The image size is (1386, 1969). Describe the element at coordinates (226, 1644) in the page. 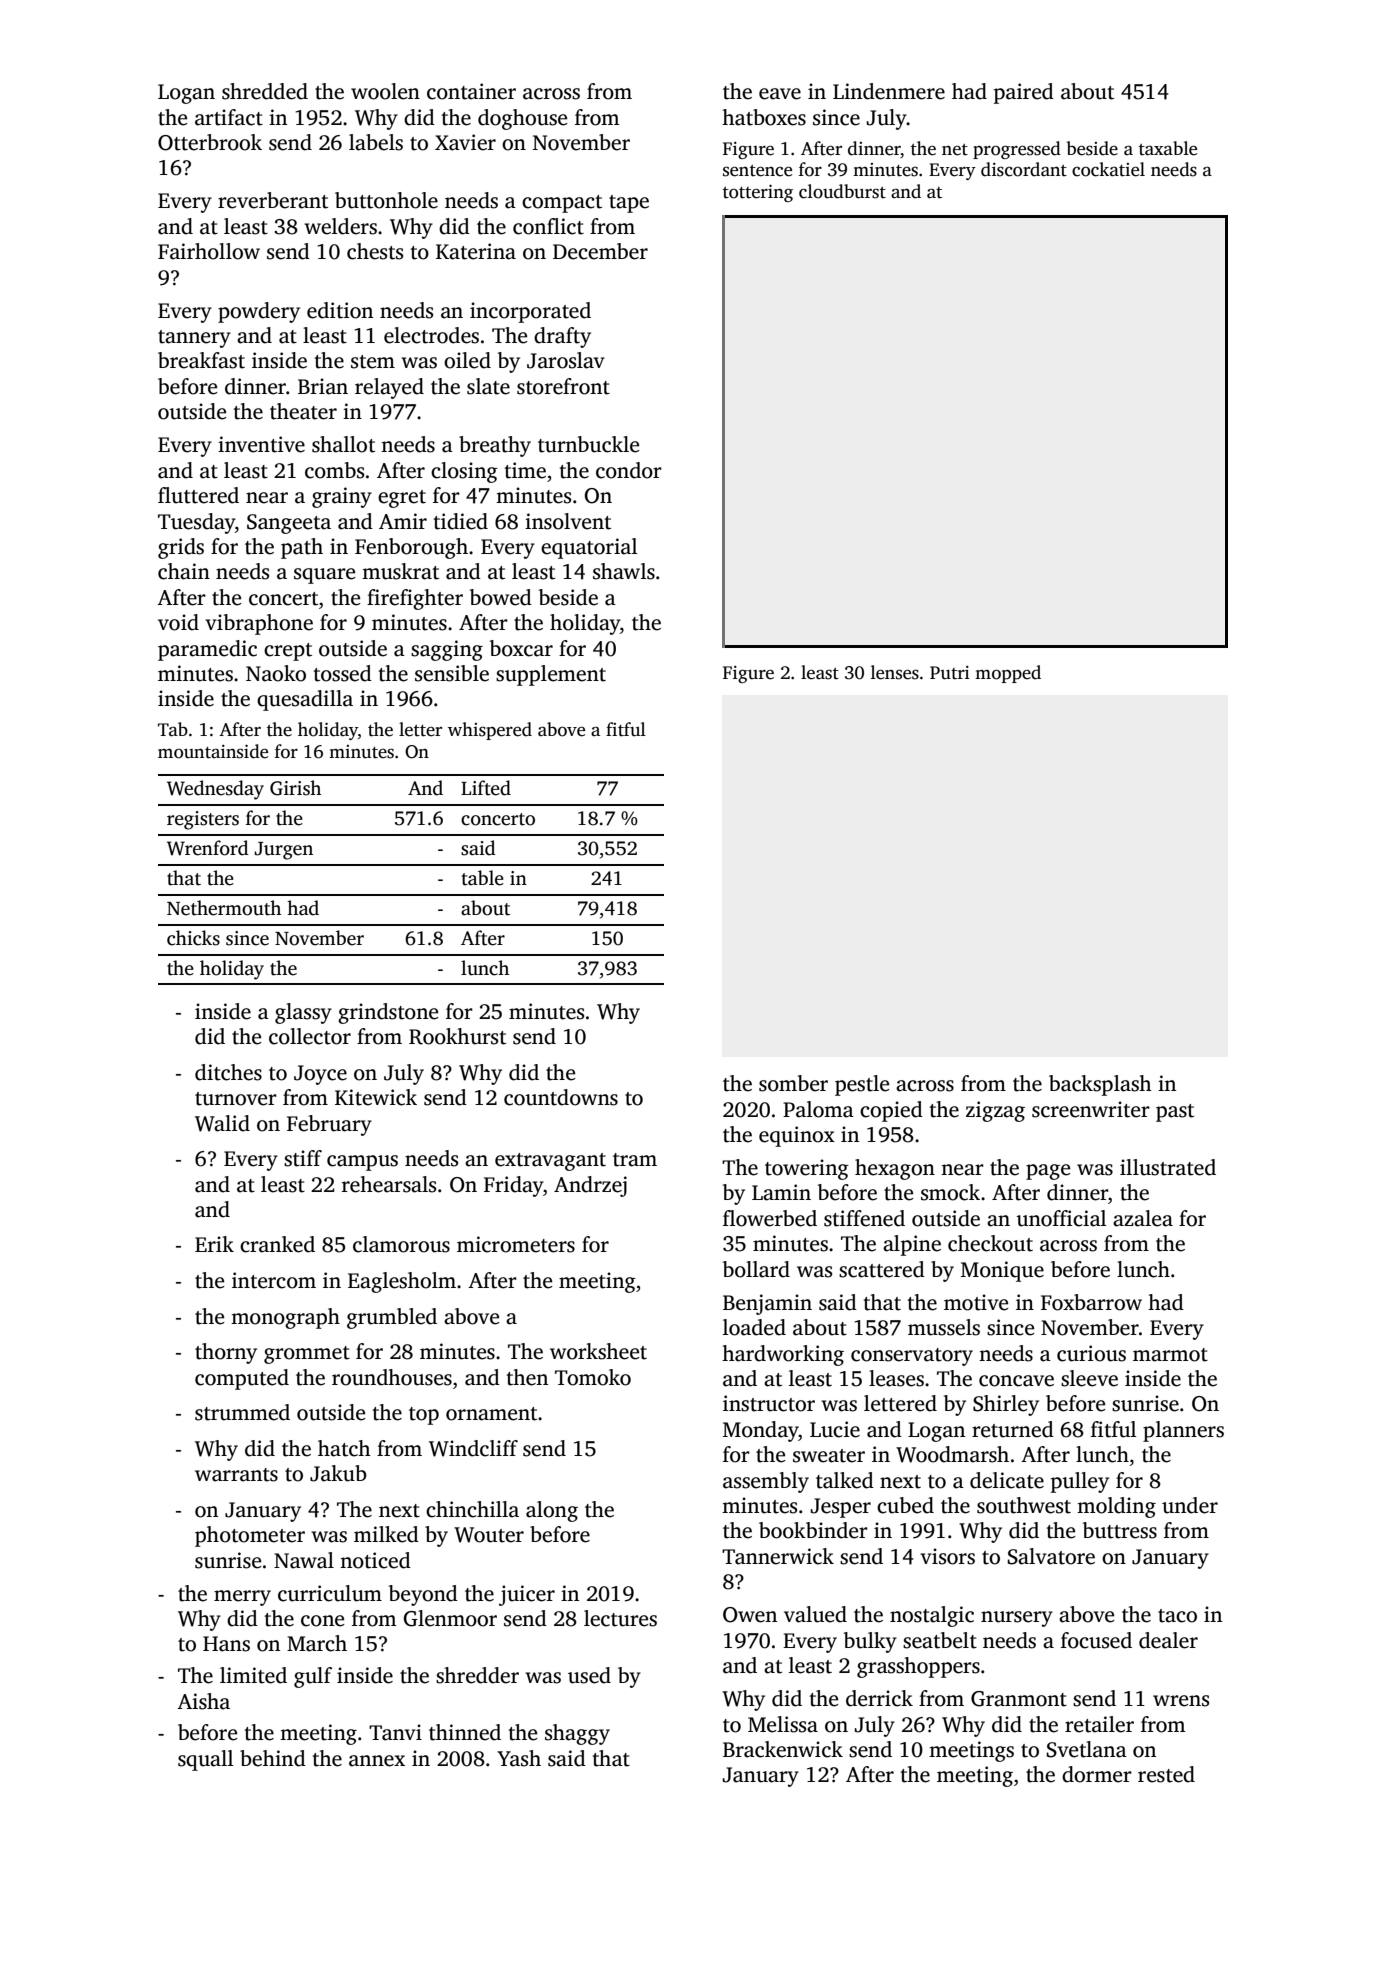

I see `Hans` at that location.
